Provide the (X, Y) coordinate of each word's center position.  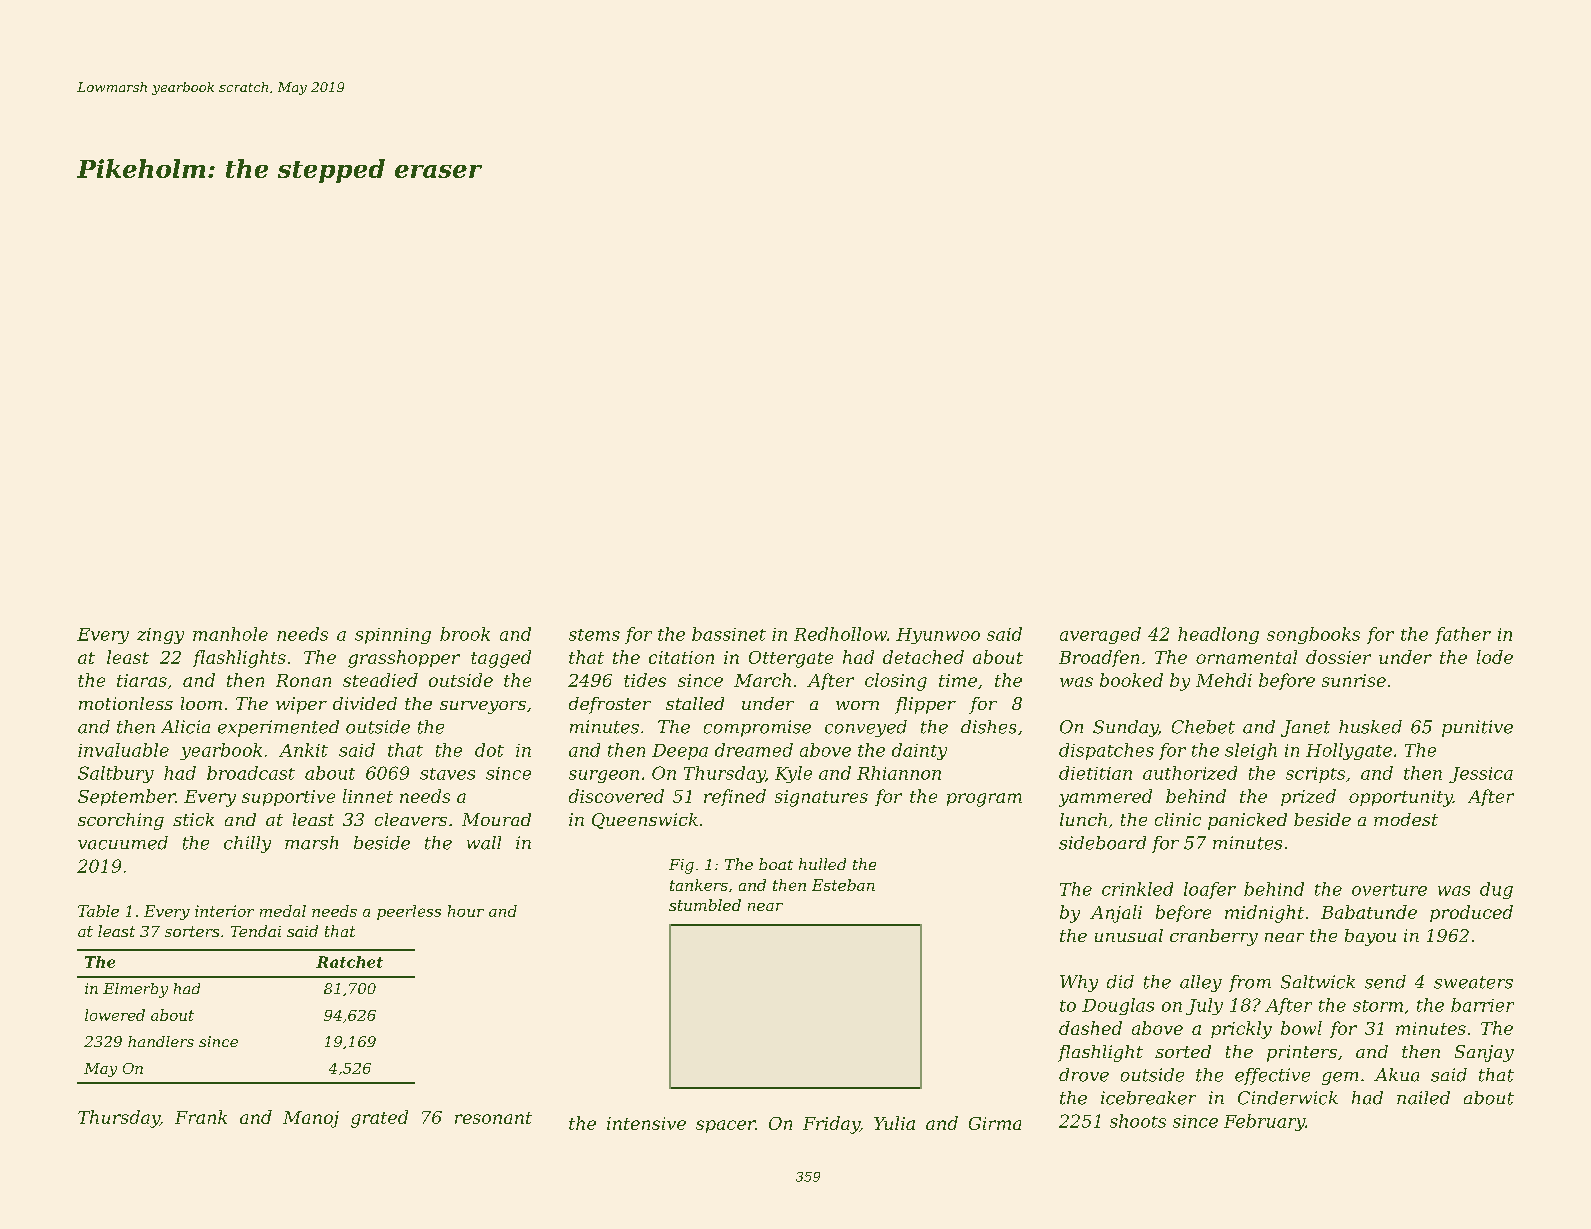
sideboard (1102, 843)
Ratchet (349, 962)
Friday (831, 1125)
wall (484, 843)
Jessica (1481, 775)
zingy (160, 636)
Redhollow (840, 634)
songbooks (1313, 635)
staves (447, 774)
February (1264, 1122)
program (984, 800)
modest (1406, 819)
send (1385, 982)
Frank (201, 1117)
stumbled (705, 905)
